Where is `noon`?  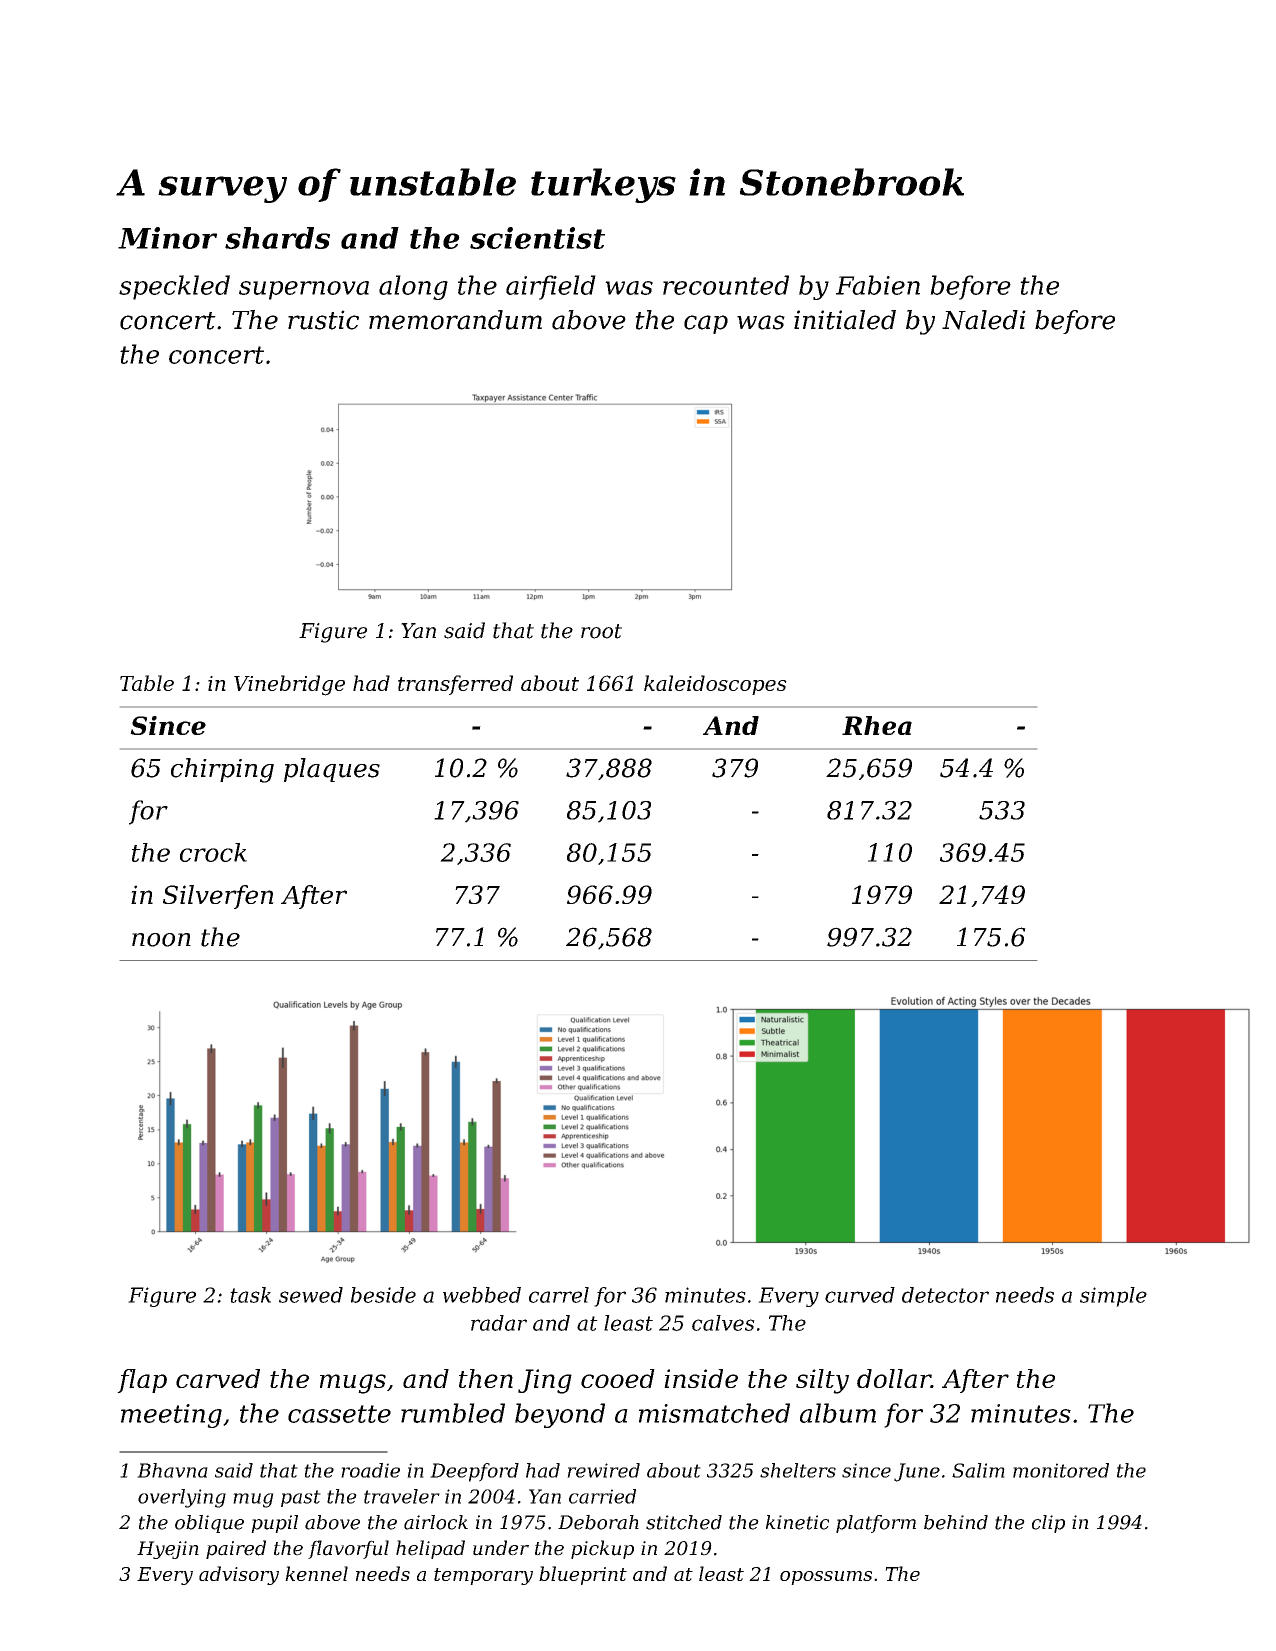
noon is located at coordinates (161, 940).
